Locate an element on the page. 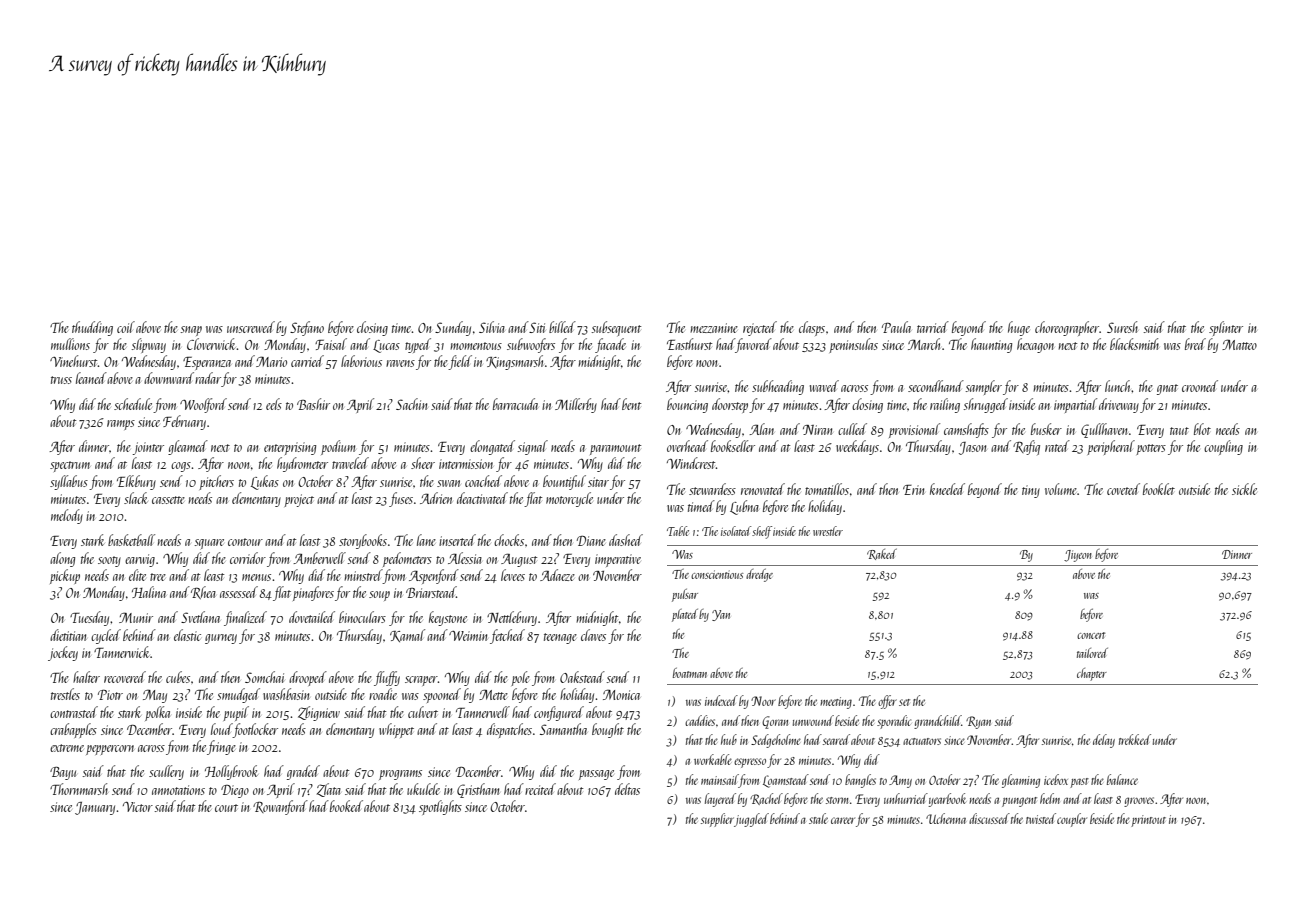 This image has height=924, width=1308. January is located at coordinates (95, 808).
